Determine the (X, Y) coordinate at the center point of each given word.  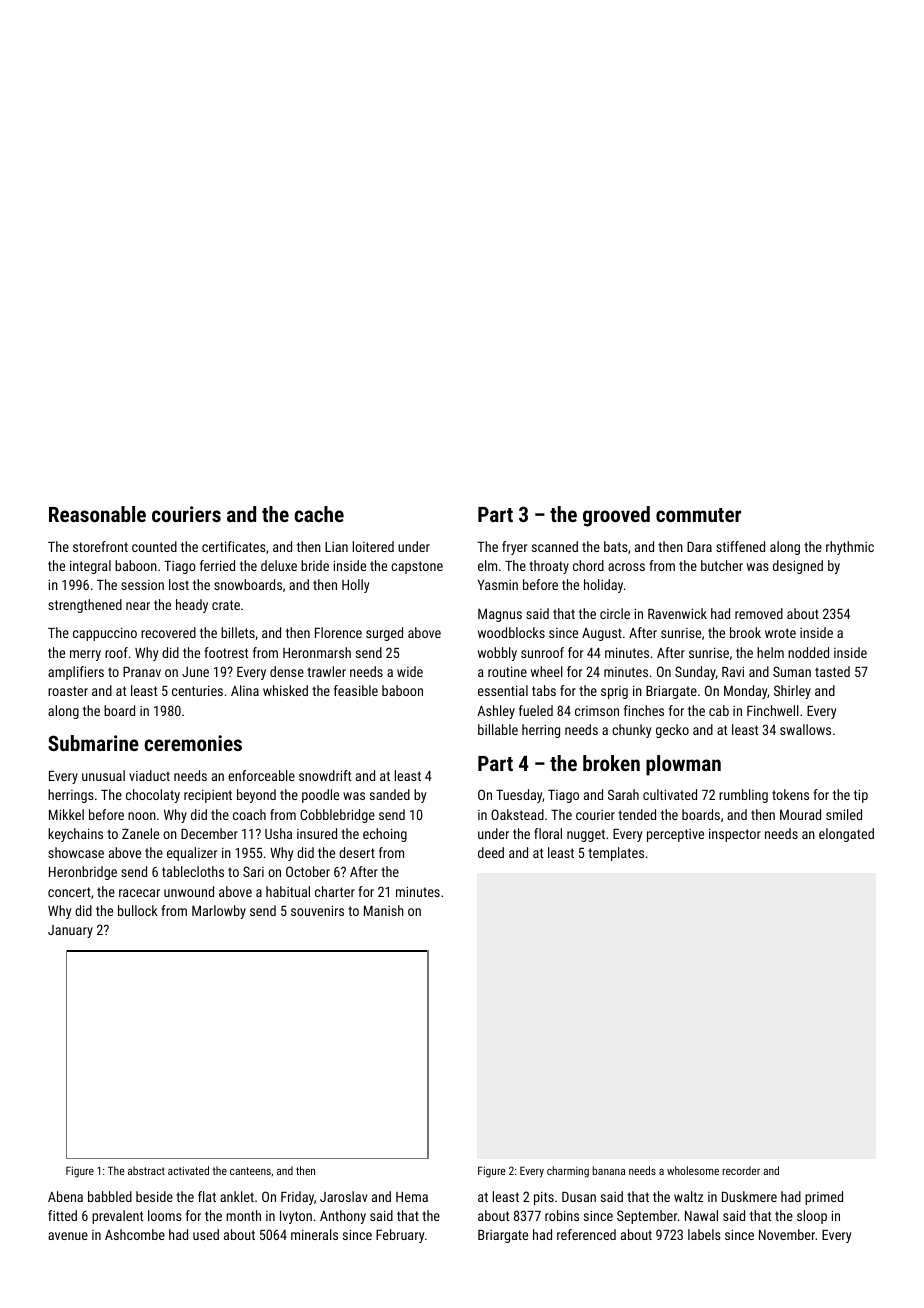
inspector (735, 835)
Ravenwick (677, 613)
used (206, 1234)
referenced (586, 1234)
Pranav (142, 672)
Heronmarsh (317, 652)
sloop (812, 1217)
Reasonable (97, 514)
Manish (384, 910)
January (70, 931)
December (209, 833)
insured (317, 833)
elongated (846, 835)
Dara (699, 546)
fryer (514, 548)
